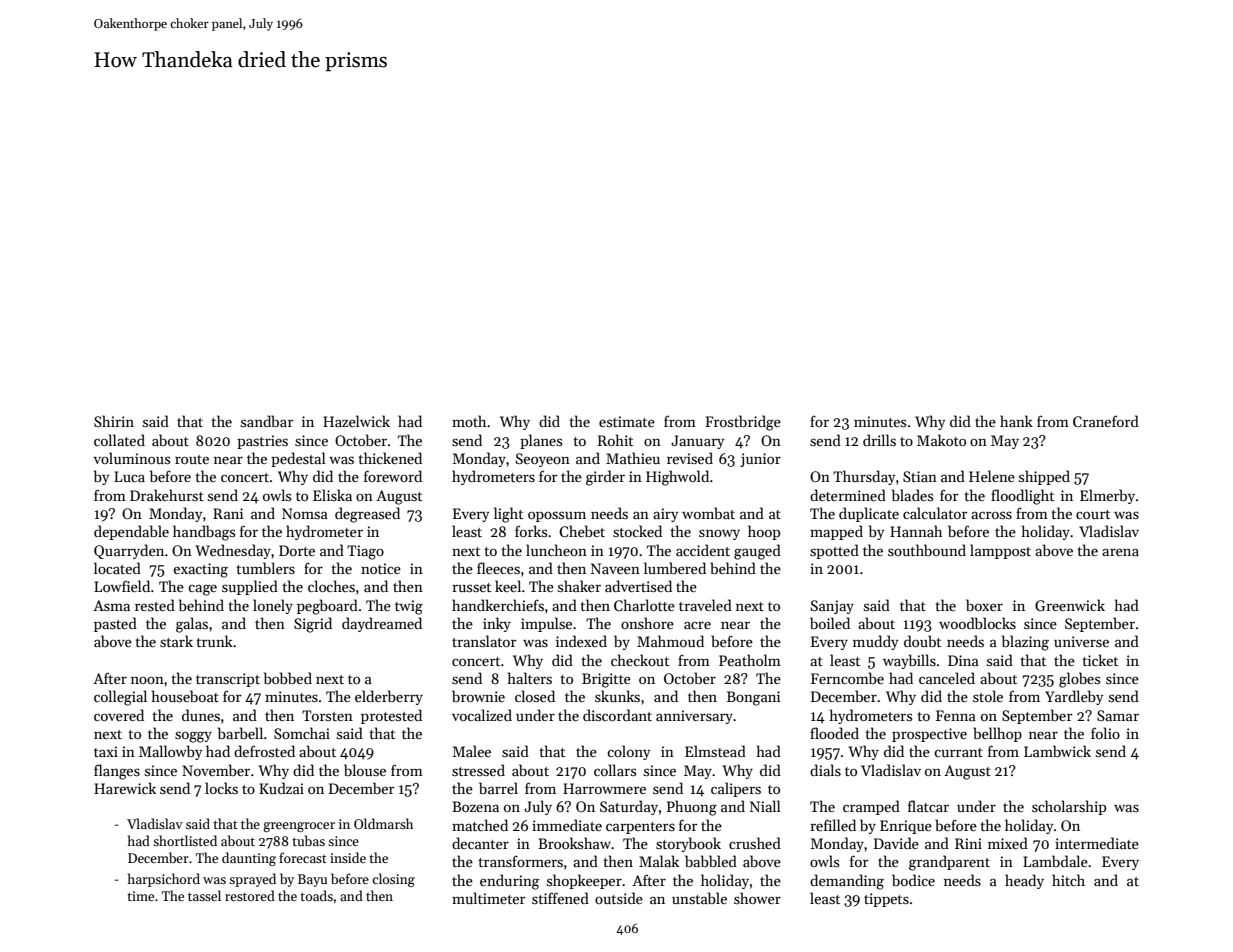 The image size is (1233, 952). I want to click on soggy, so click(193, 737).
